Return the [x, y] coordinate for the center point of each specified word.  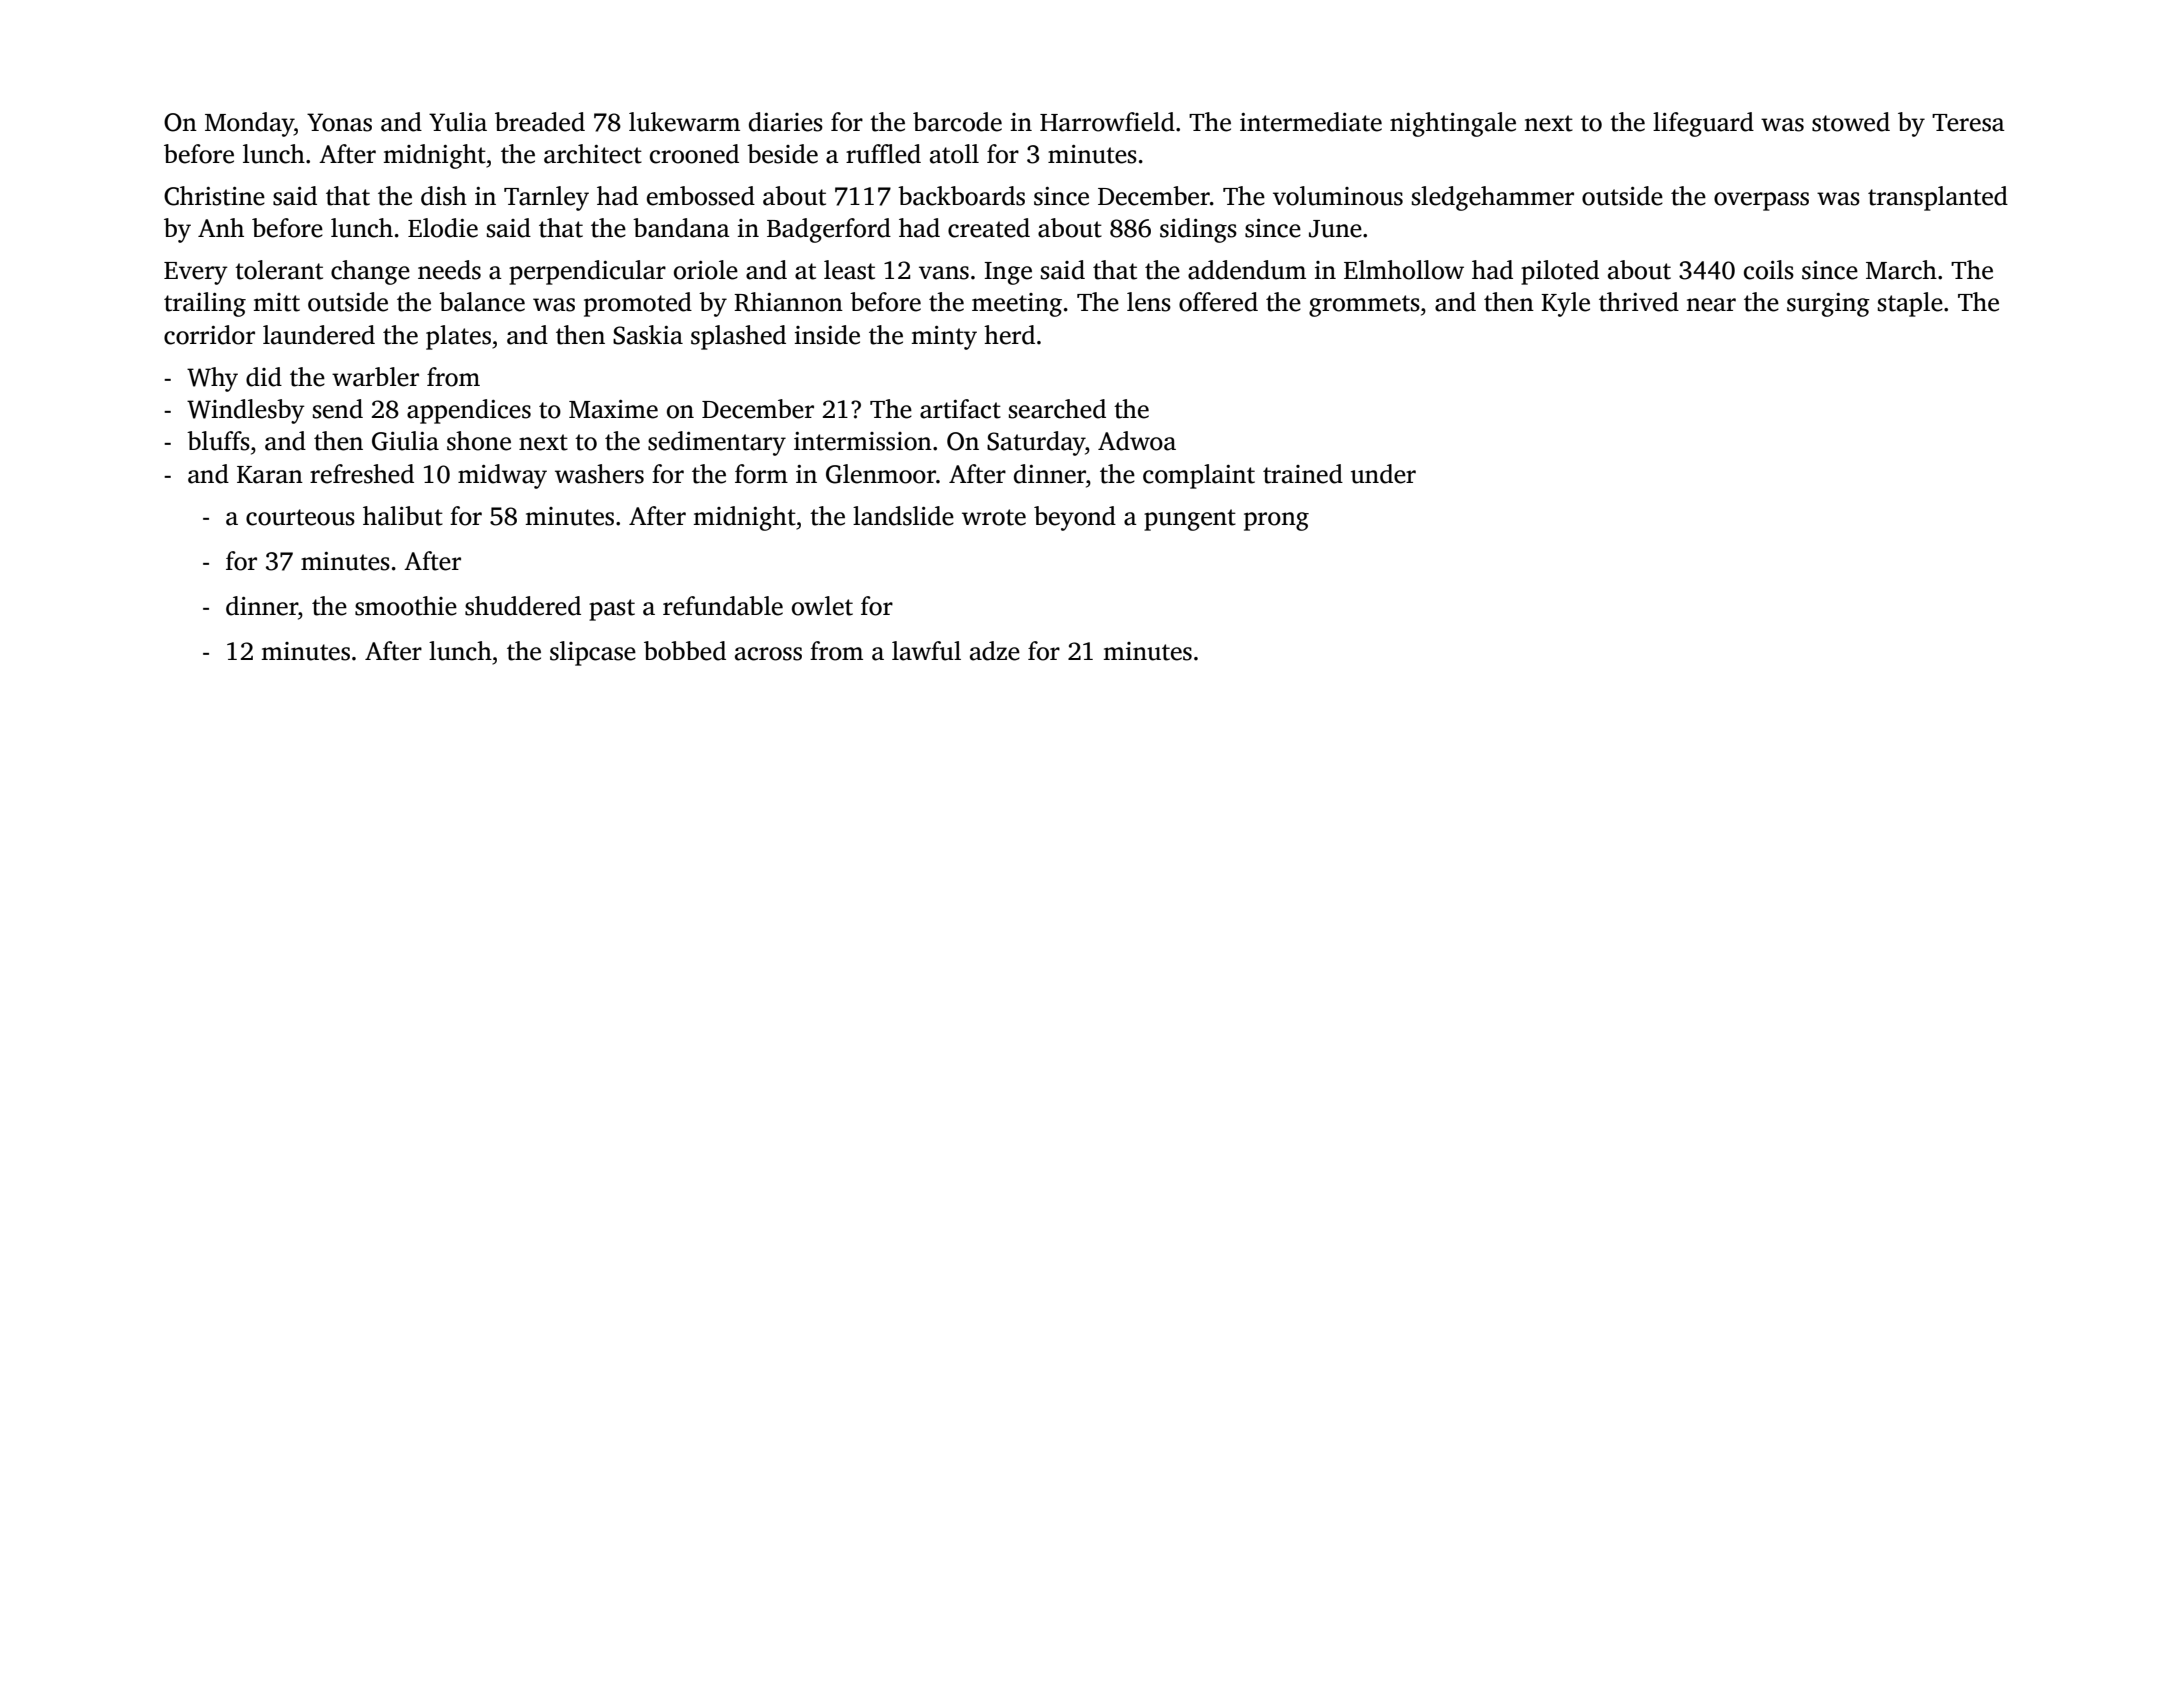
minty [944, 338]
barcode [957, 122]
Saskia [648, 335]
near [1711, 305]
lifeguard [1703, 124]
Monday [249, 124]
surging [1828, 305]
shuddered [523, 606]
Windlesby [246, 411]
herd [1009, 335]
